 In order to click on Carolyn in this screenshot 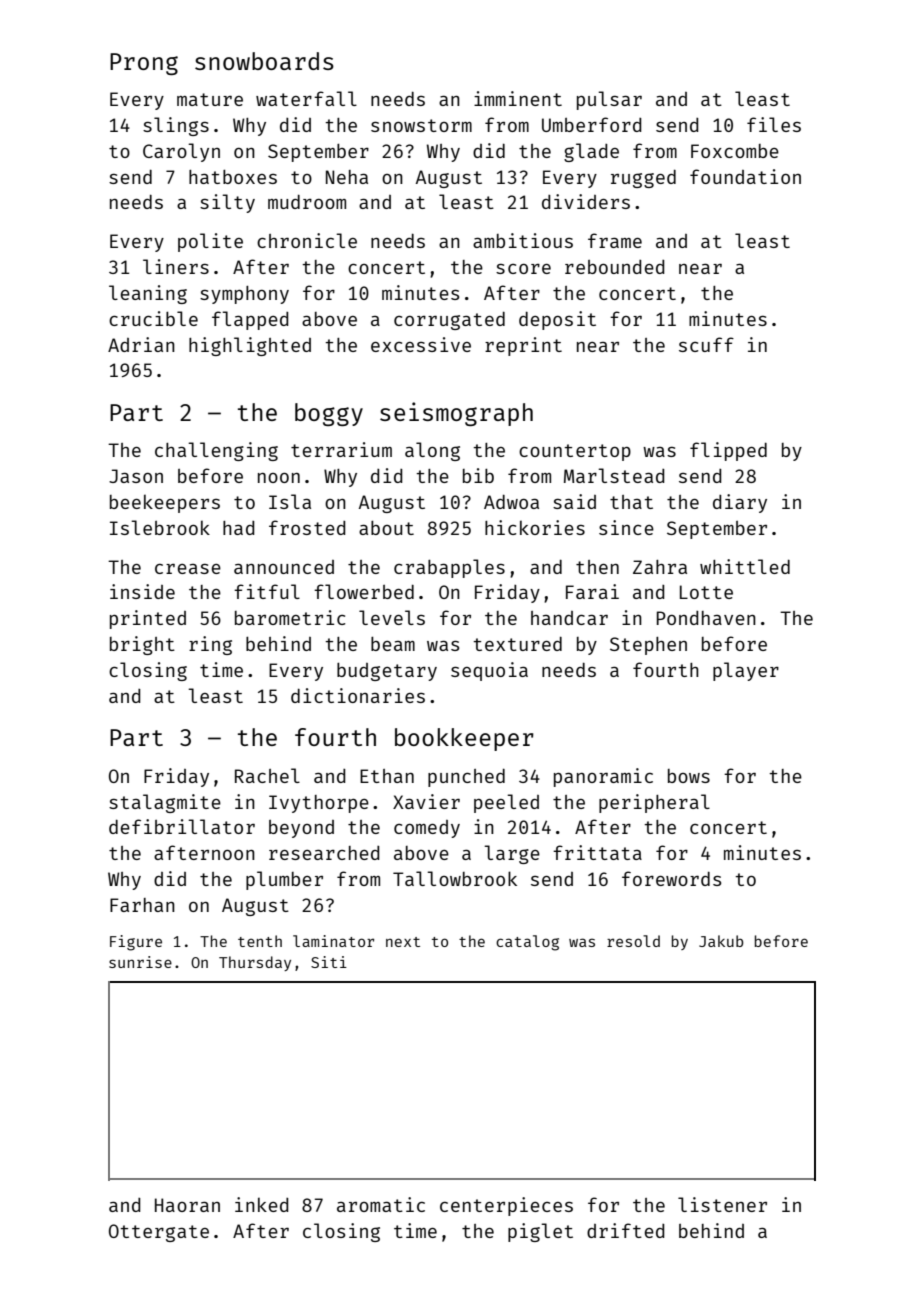, I will do `click(181, 152)`.
